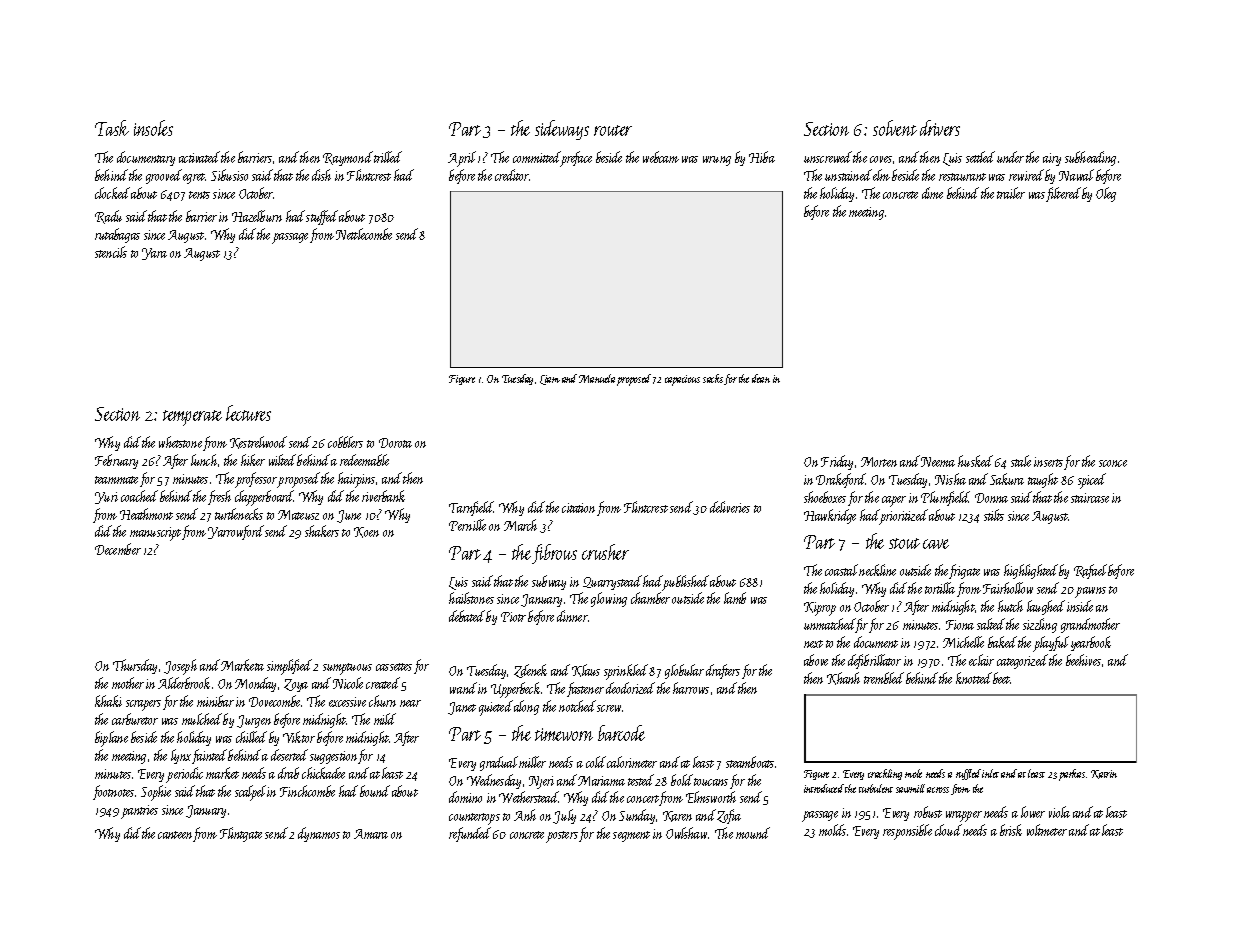  I want to click on beehives, so click(1083, 660).
